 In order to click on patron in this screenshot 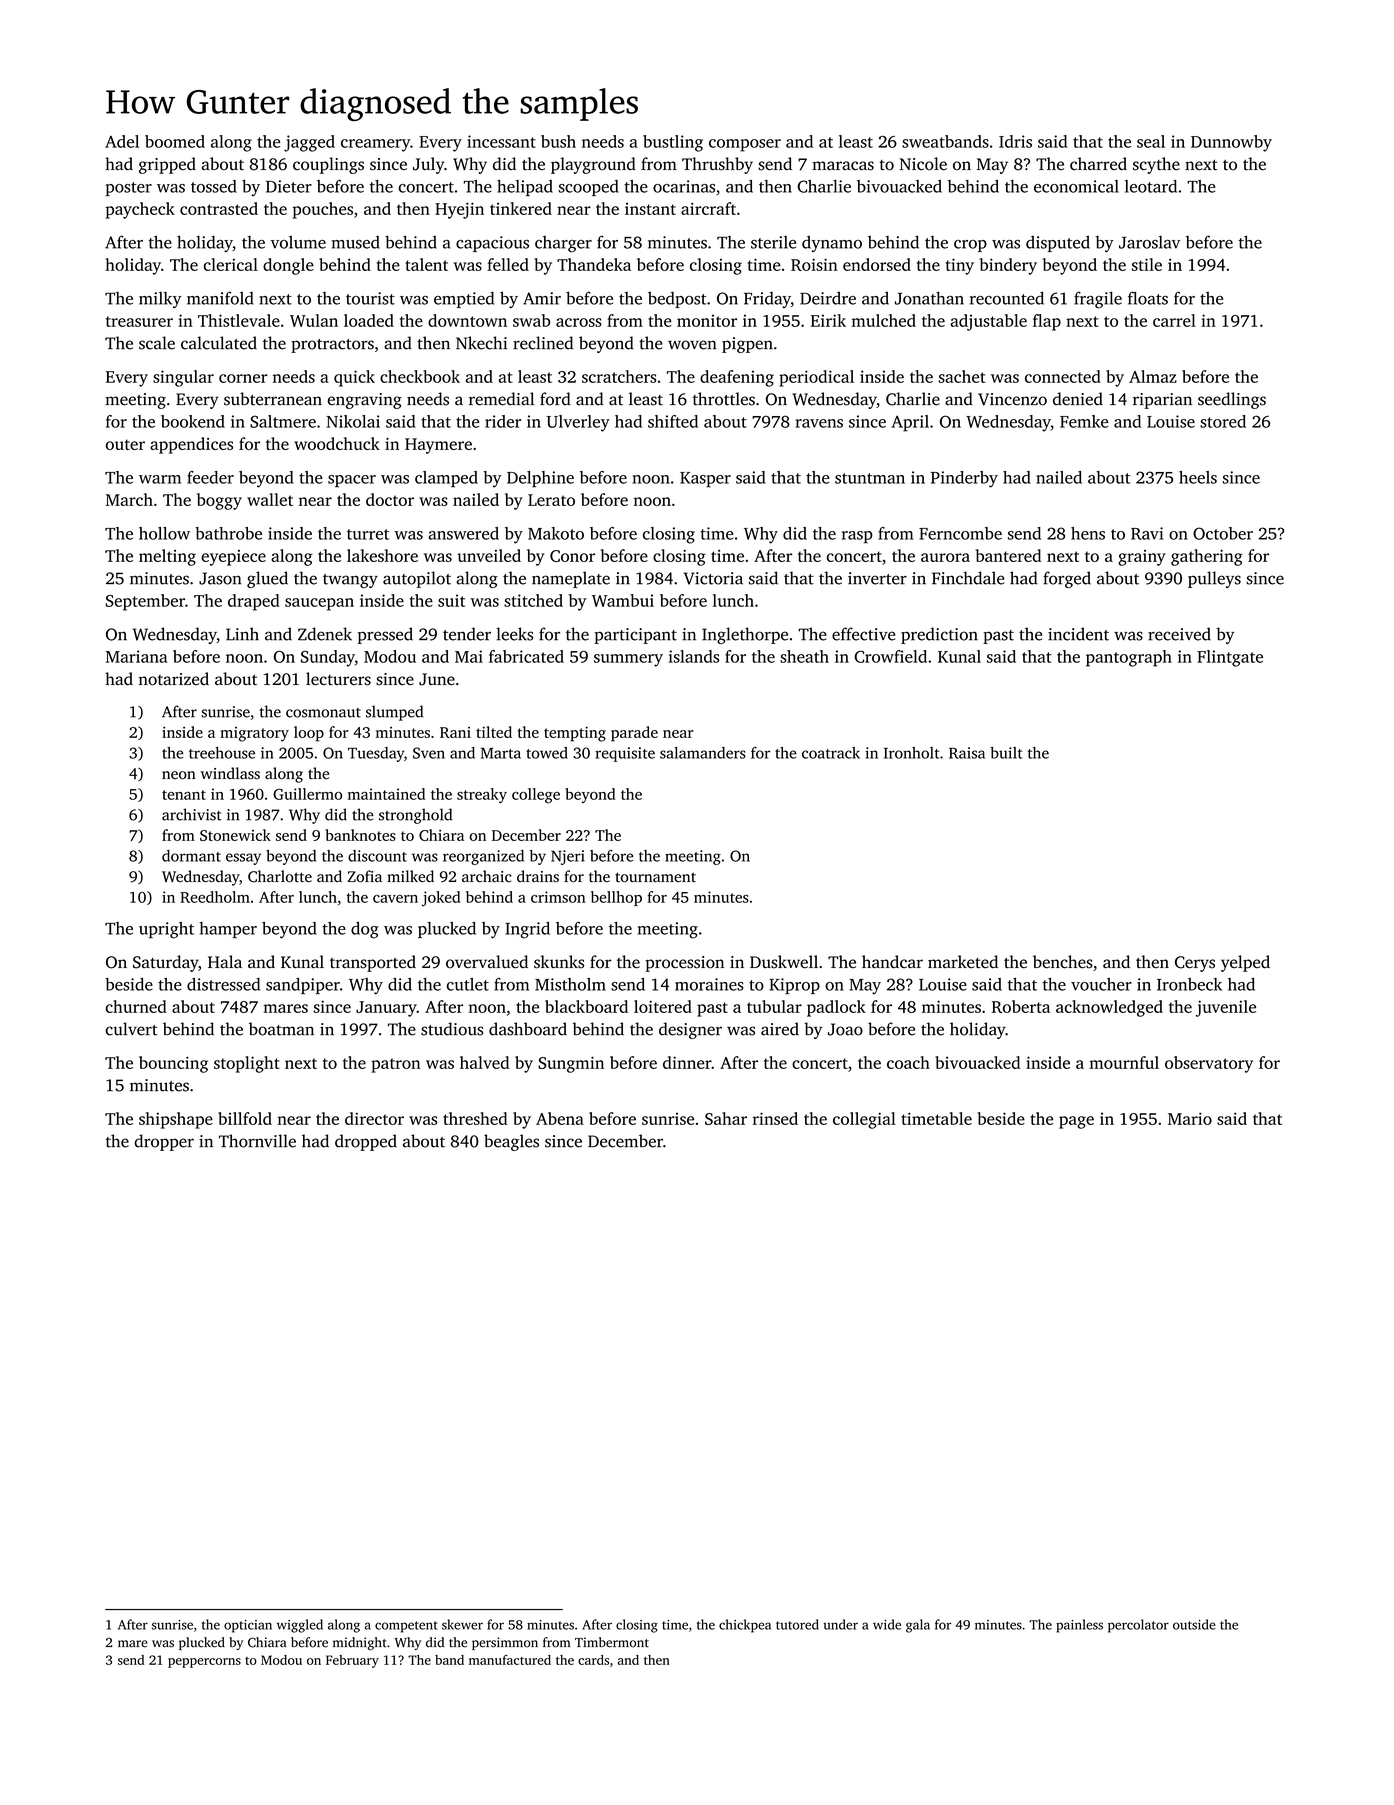, I will do `click(396, 1065)`.
